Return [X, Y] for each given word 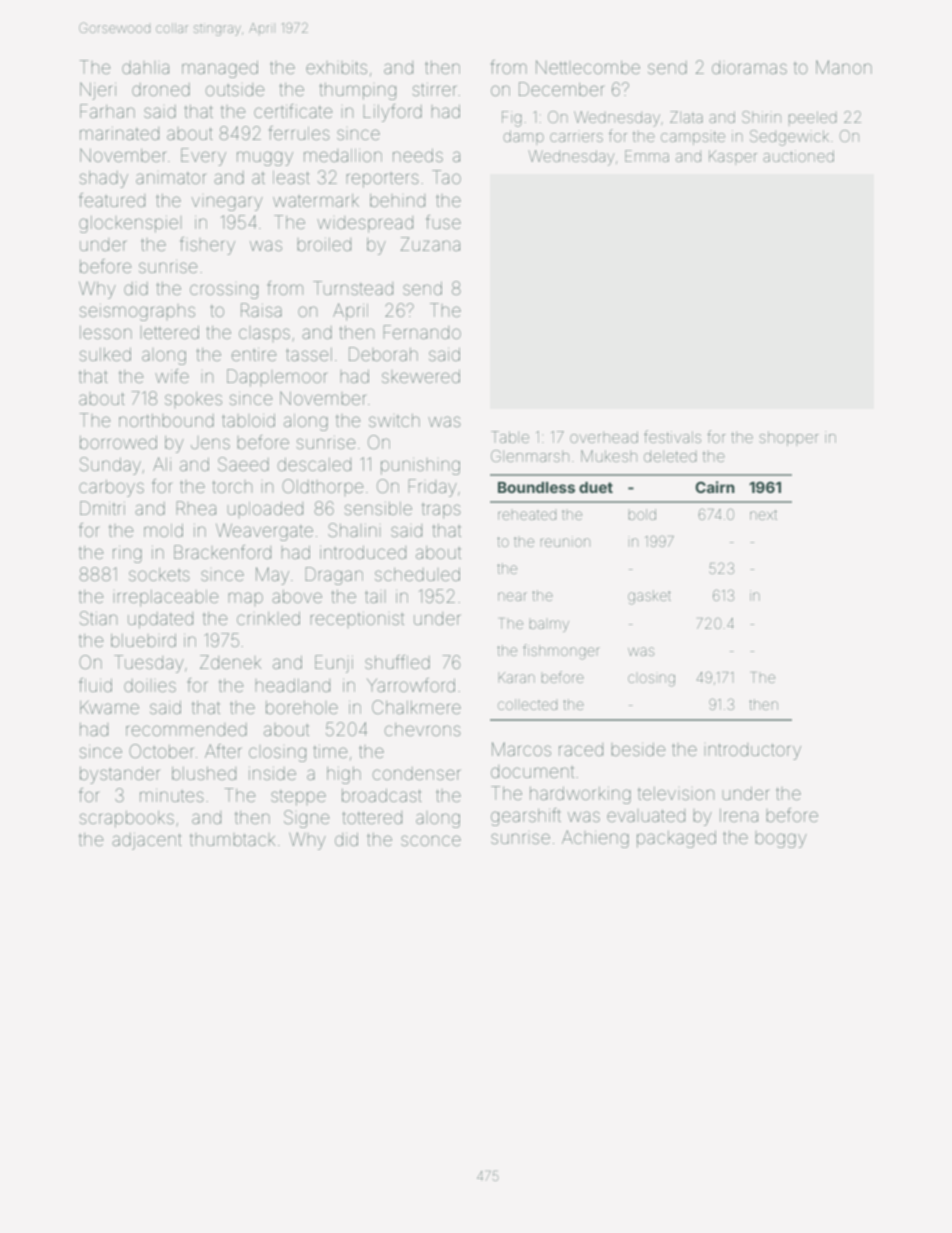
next [763, 515]
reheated [527, 515]
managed [220, 69]
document [532, 771]
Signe [307, 819]
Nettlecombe [588, 67]
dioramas [749, 67]
